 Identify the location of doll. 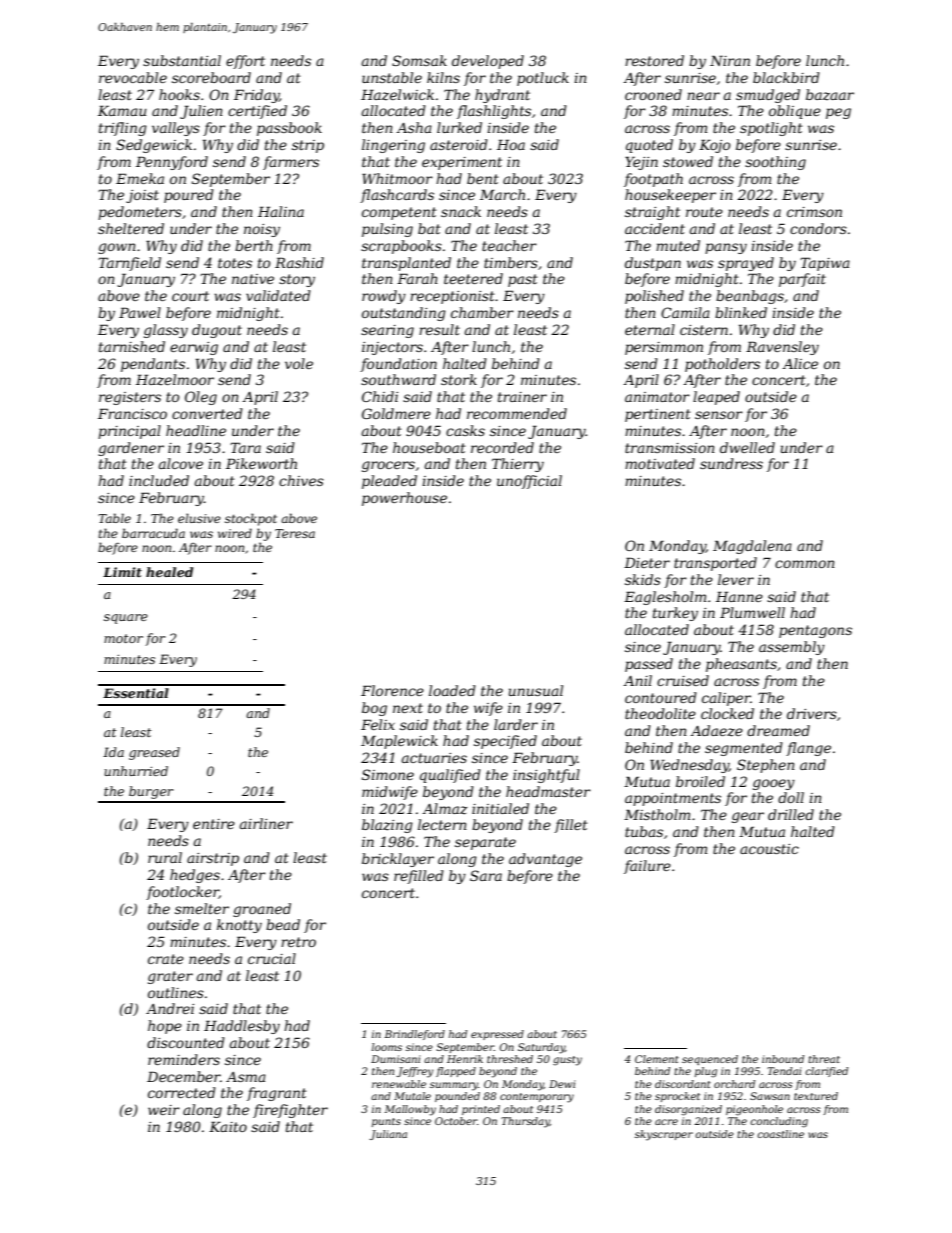
(791, 797).
